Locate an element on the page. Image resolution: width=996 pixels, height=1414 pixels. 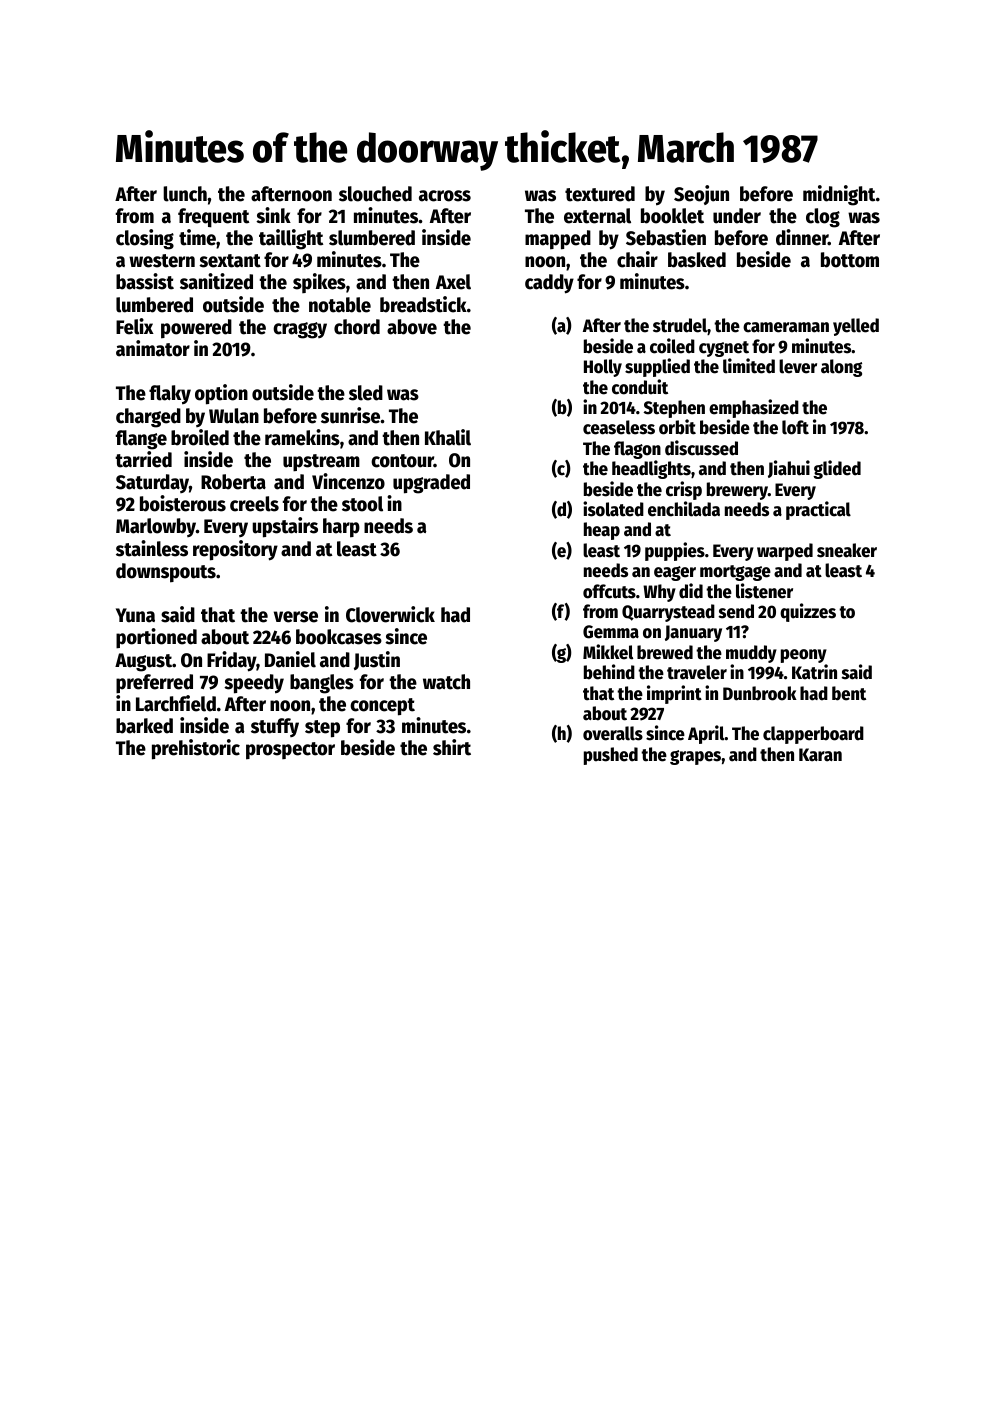
textured is located at coordinates (600, 194).
